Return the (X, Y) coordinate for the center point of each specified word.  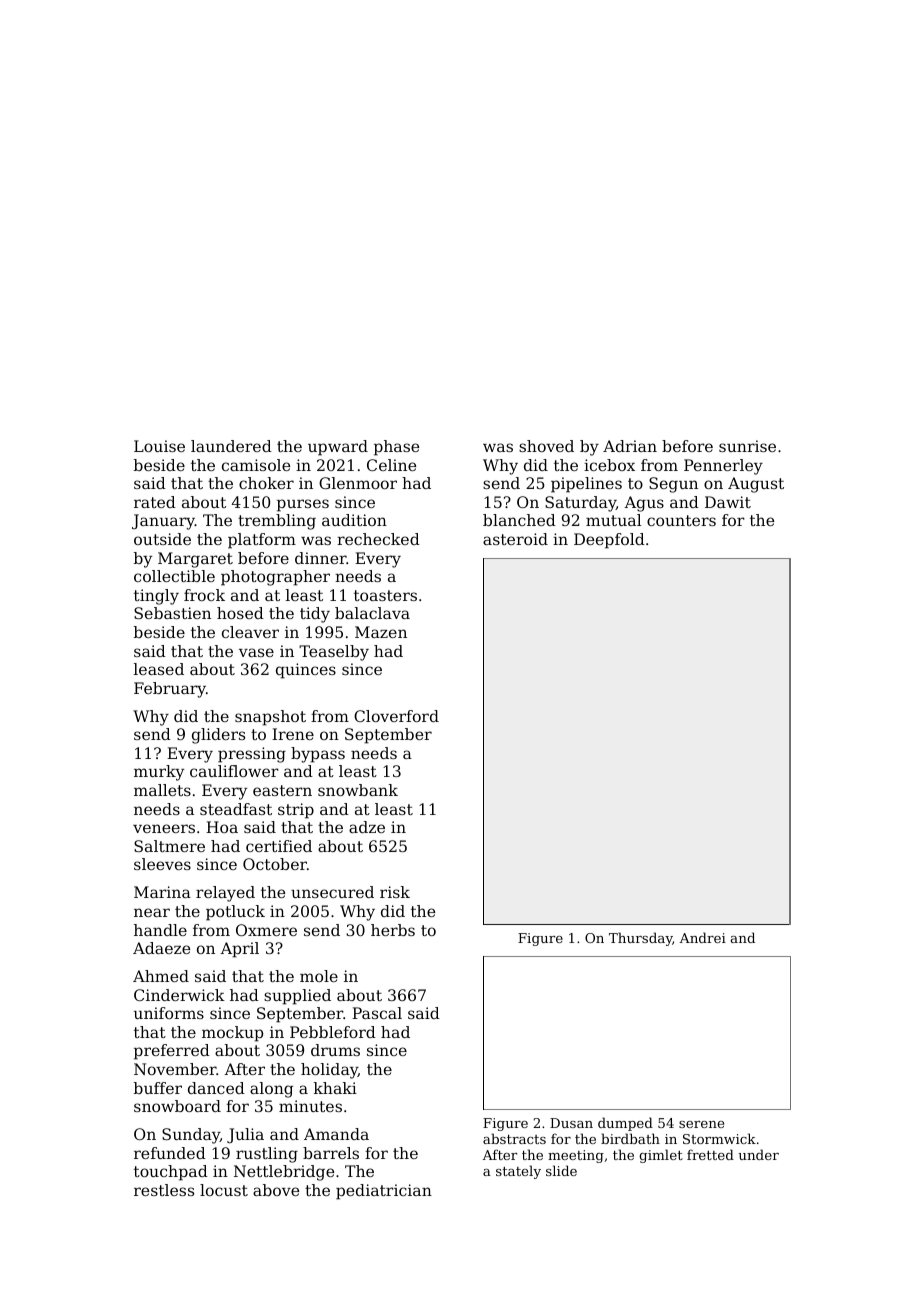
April (239, 950)
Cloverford (396, 716)
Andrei (703, 937)
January (163, 522)
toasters (385, 595)
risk (395, 892)
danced (216, 1088)
